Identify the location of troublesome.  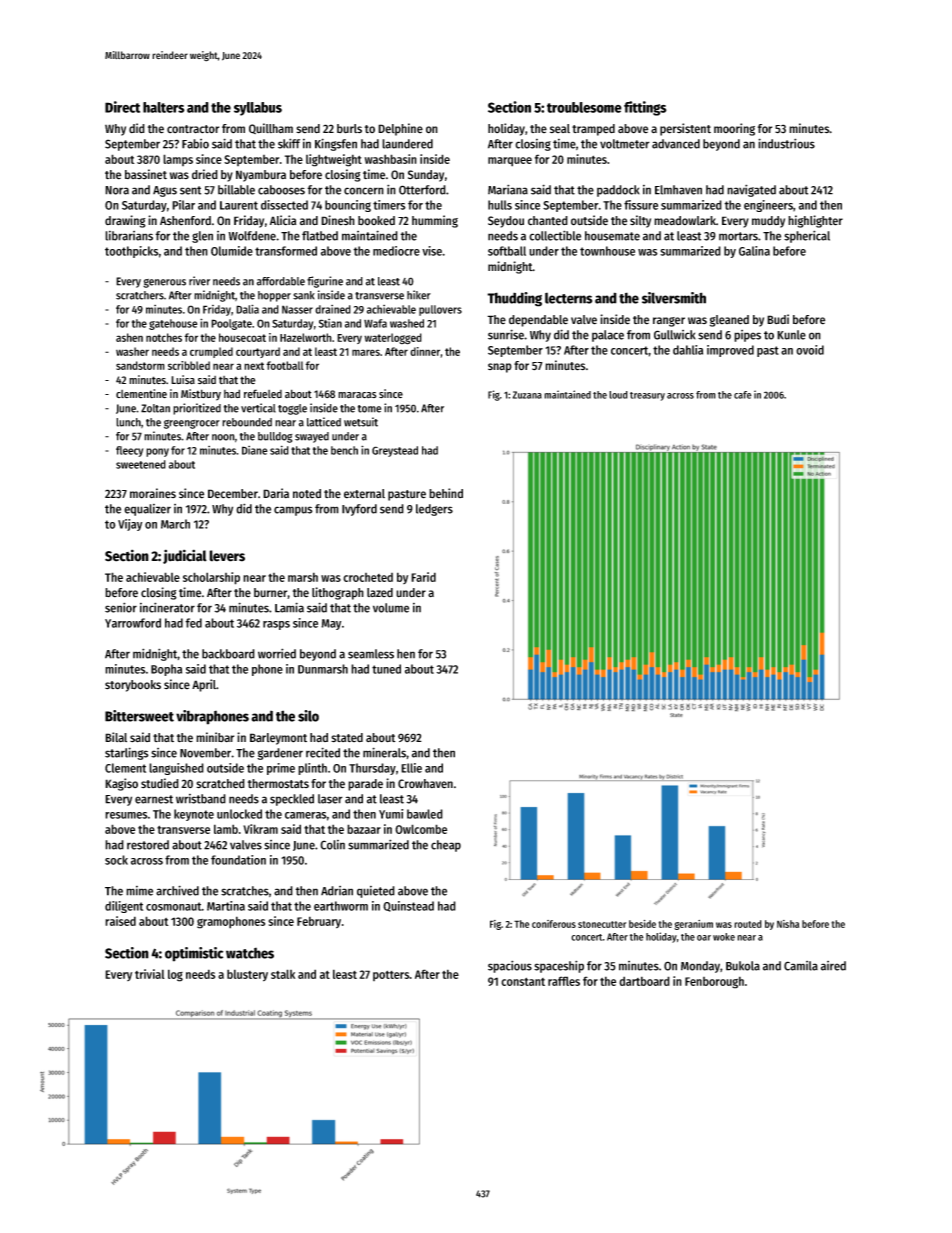
(584, 107).
